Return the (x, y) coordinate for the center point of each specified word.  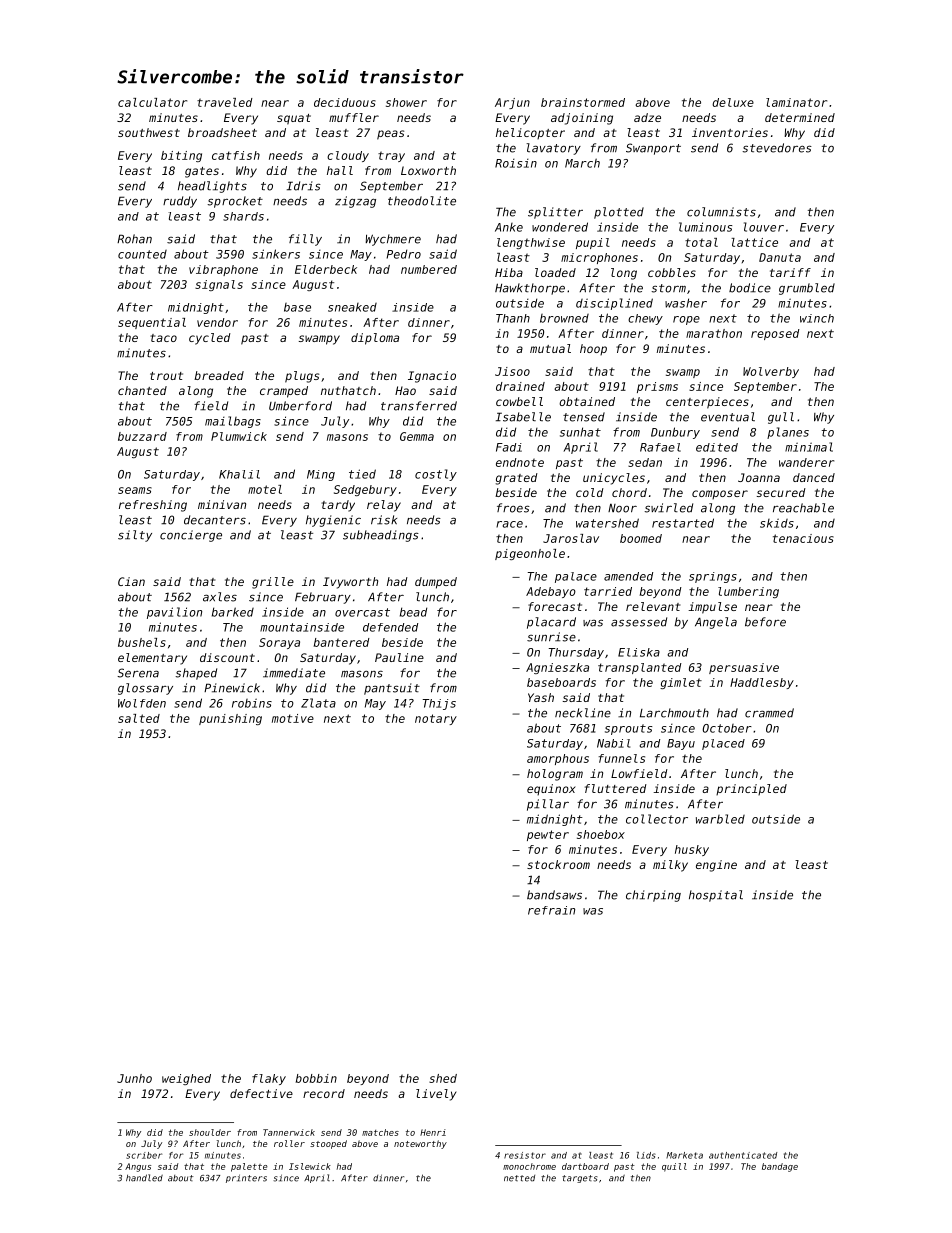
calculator (152, 102)
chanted (142, 390)
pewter (548, 835)
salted (139, 718)
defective (261, 1093)
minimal (809, 447)
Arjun (512, 103)
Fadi (509, 447)
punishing (230, 719)
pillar (548, 805)
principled (751, 789)
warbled (720, 819)
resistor (525, 1155)
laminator (796, 102)
